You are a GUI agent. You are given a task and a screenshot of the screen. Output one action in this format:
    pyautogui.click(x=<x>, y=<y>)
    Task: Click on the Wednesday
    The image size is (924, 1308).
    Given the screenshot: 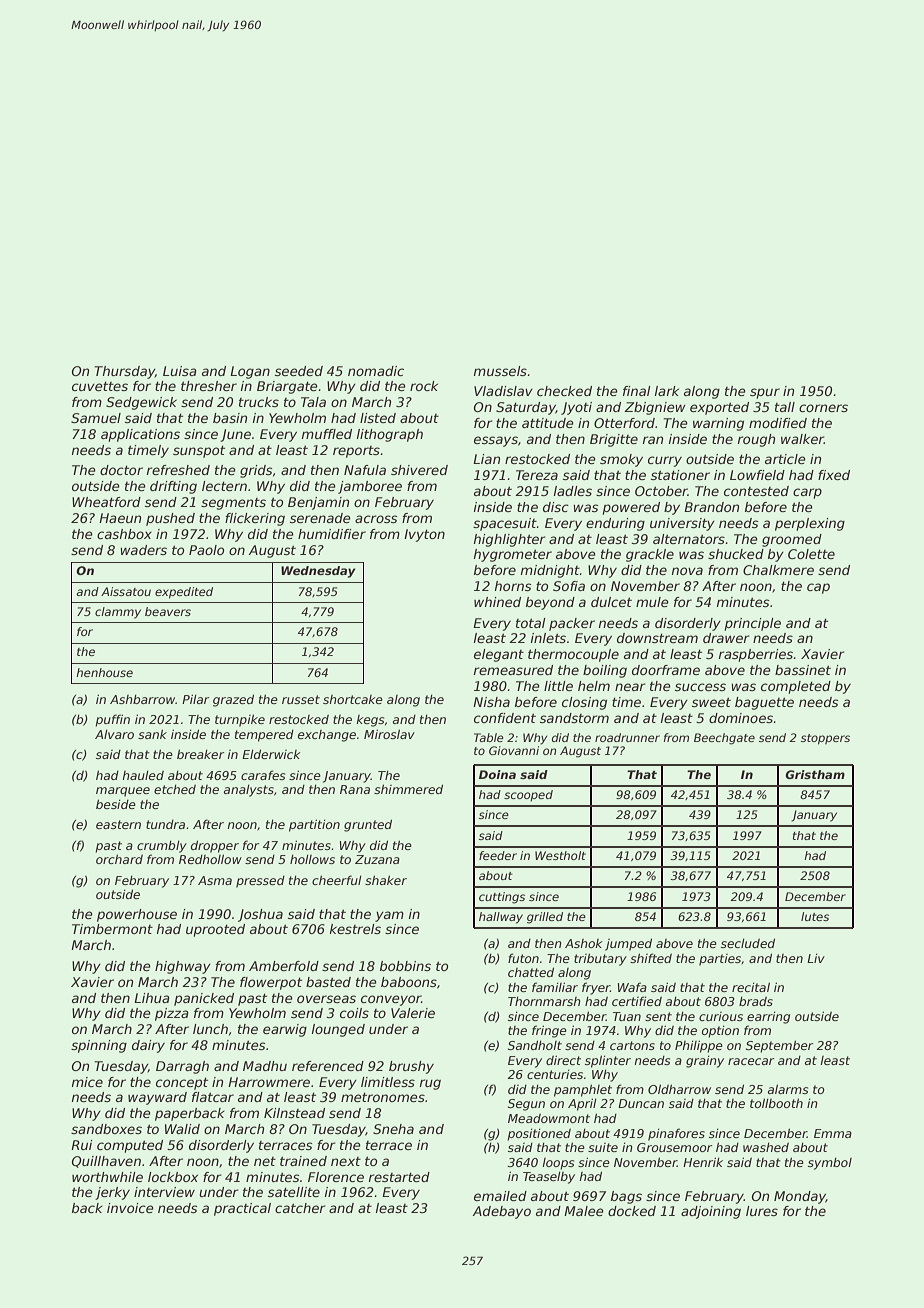 What is the action you would take?
    pyautogui.click(x=318, y=572)
